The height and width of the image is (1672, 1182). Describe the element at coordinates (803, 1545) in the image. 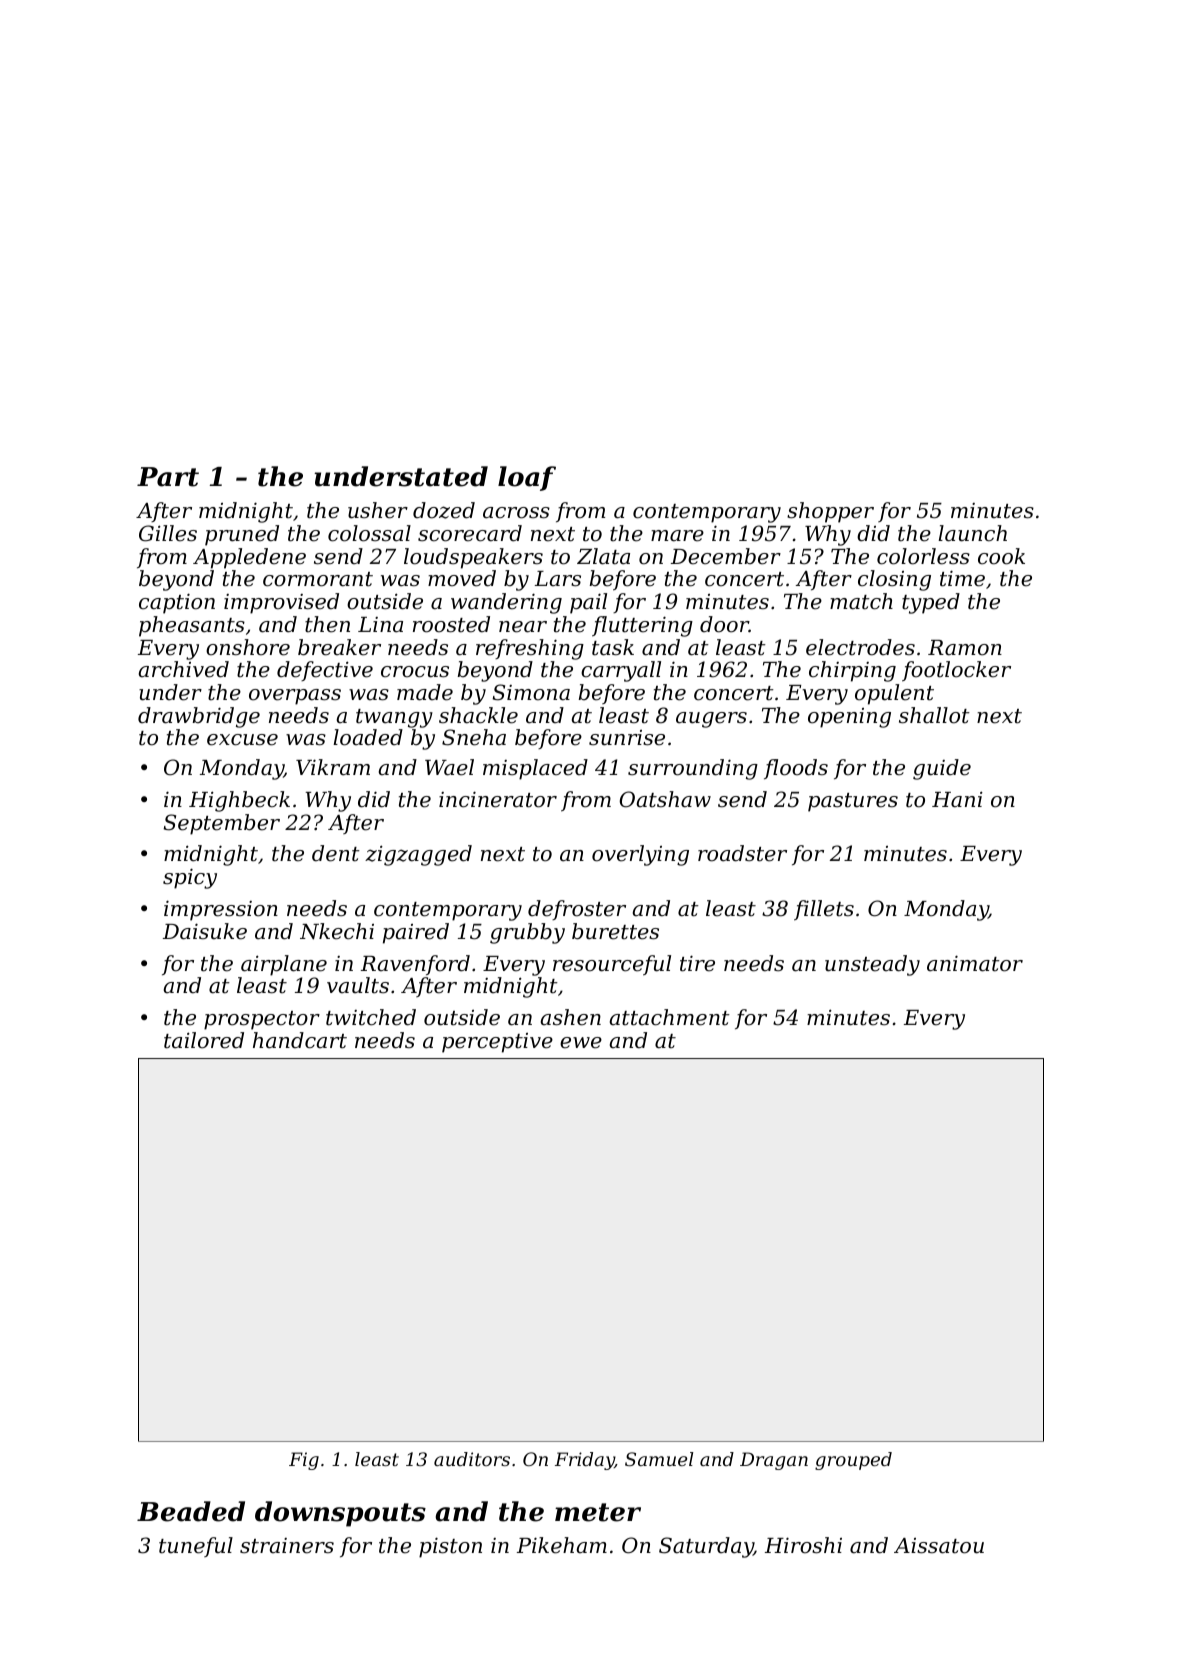

I see `Hiroshi` at that location.
